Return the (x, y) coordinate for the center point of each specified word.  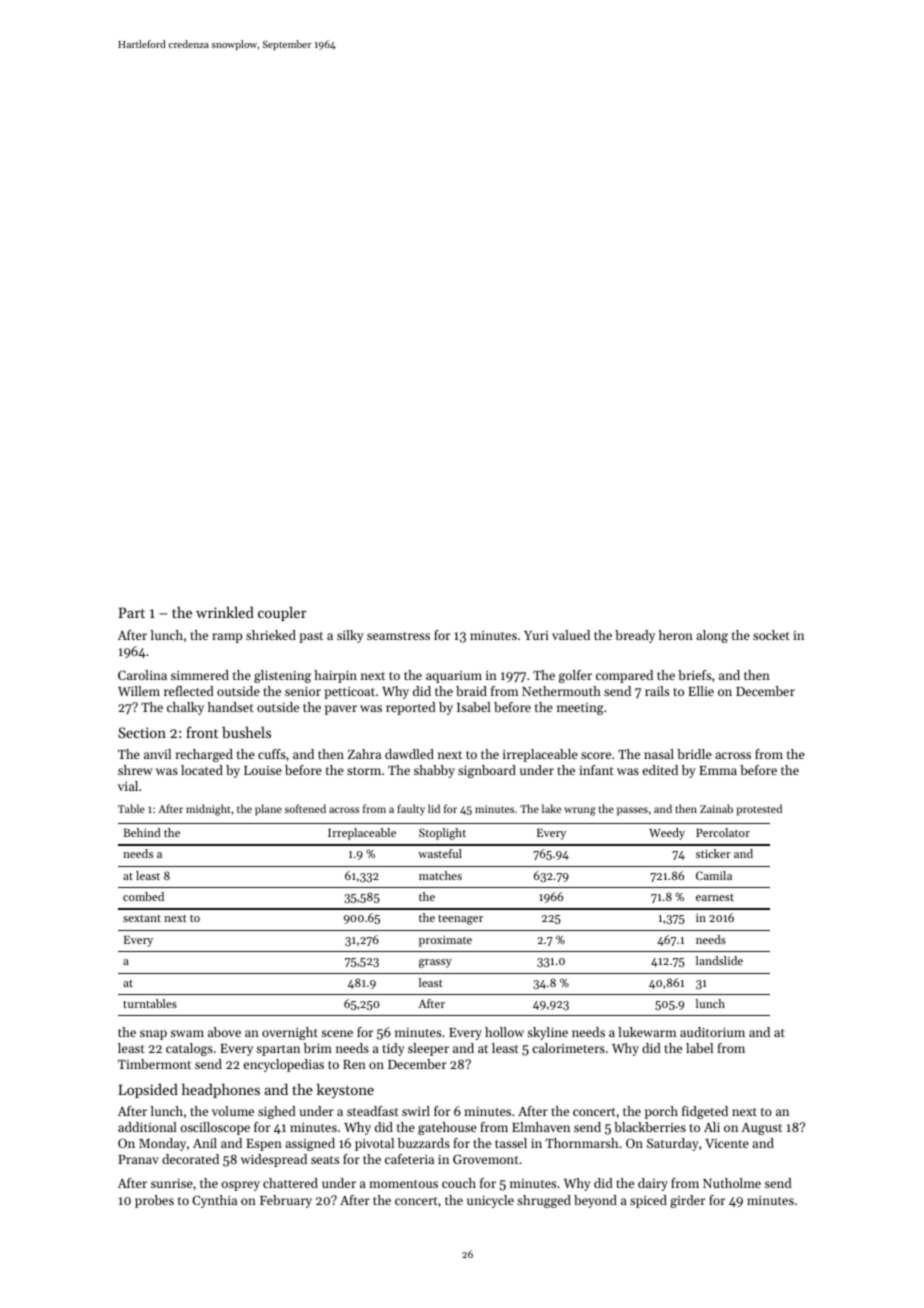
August (761, 1129)
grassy (435, 963)
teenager (460, 920)
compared (624, 676)
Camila (714, 875)
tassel (511, 1143)
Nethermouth (561, 691)
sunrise (172, 1183)
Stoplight (442, 834)
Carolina (142, 675)
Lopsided (148, 1091)
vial (128, 786)
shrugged (544, 1201)
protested (759, 810)
